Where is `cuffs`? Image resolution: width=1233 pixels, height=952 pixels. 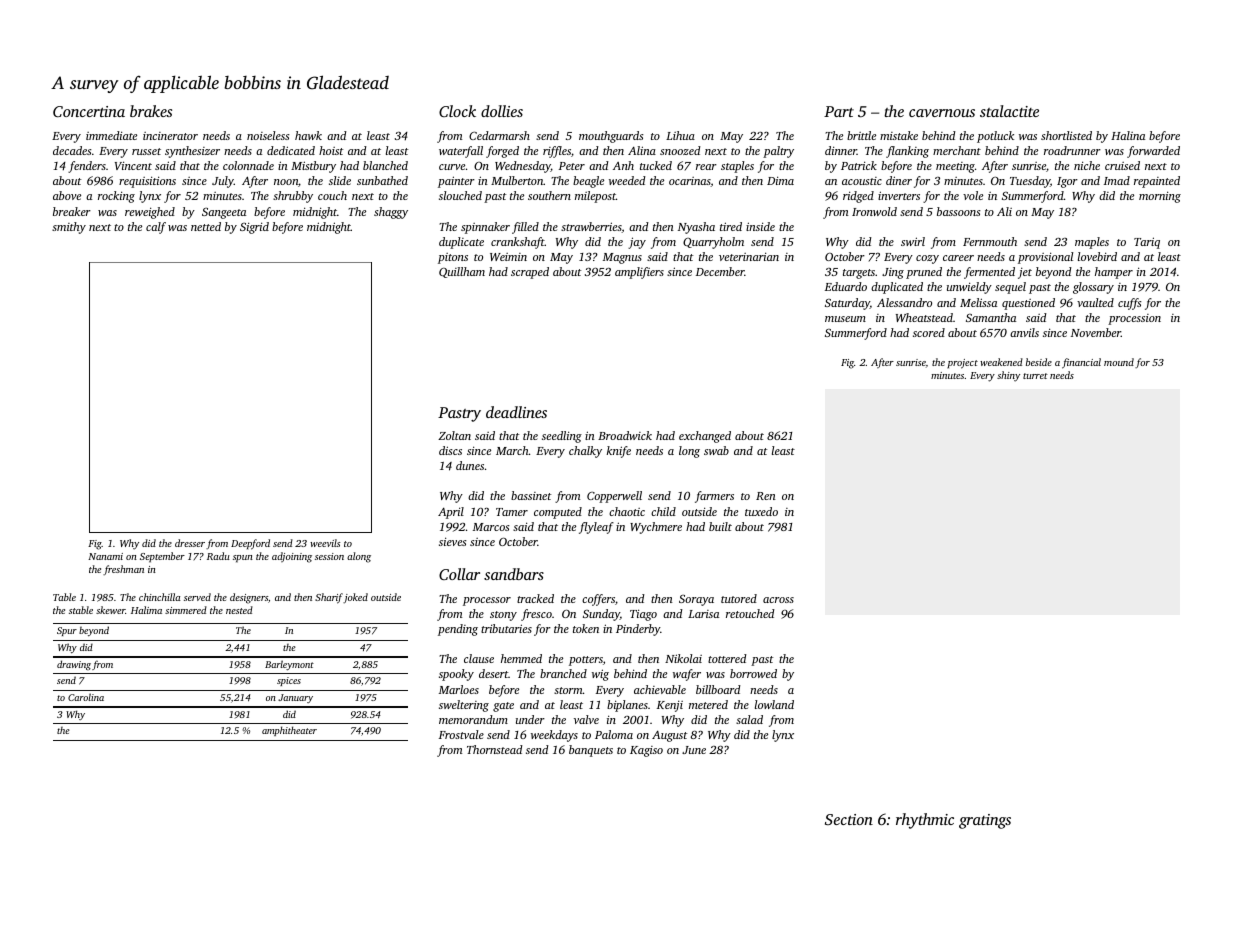 cuffs is located at coordinates (1130, 304).
